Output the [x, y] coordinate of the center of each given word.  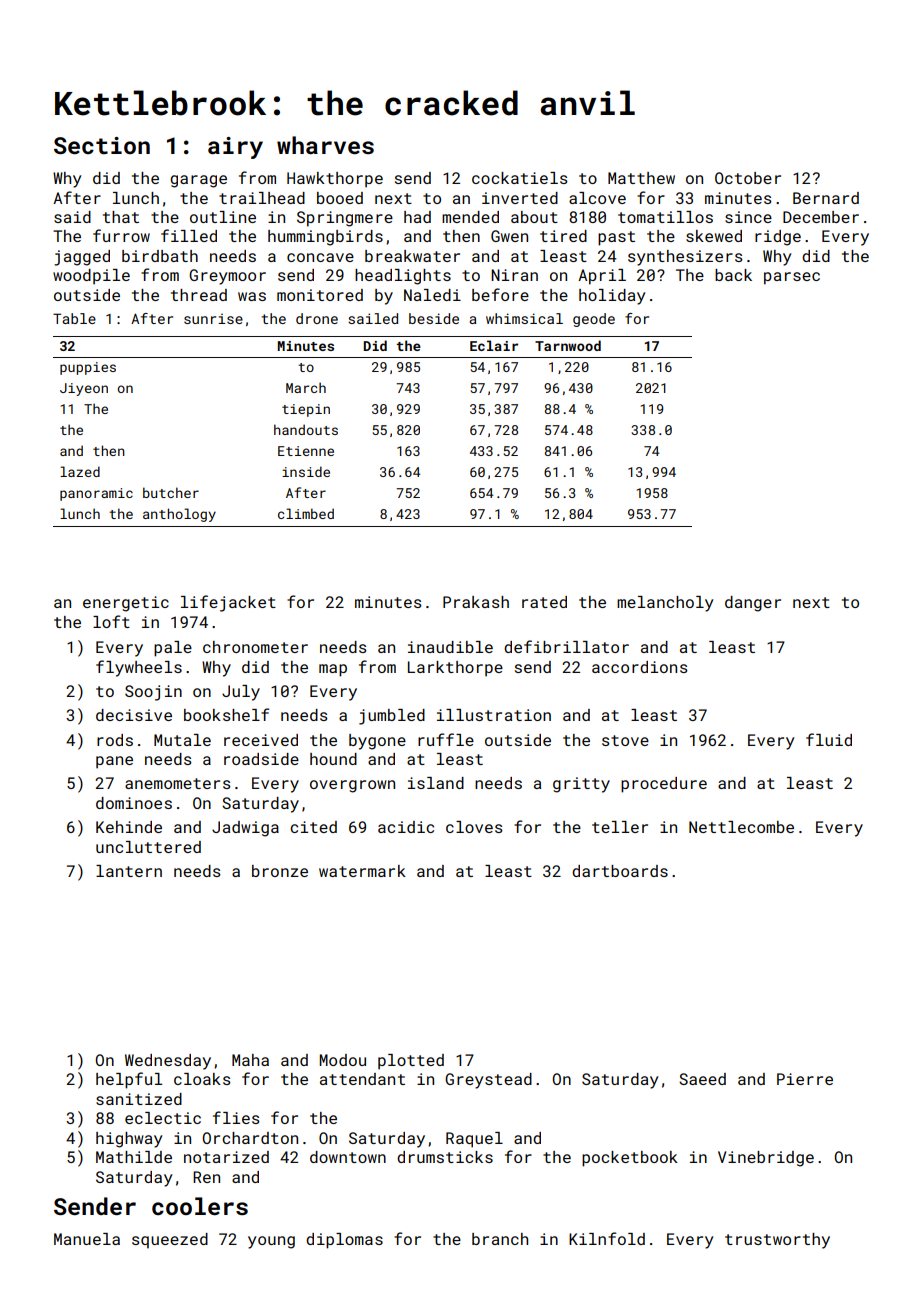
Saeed [702, 1079]
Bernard [826, 198]
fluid [829, 739]
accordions [640, 667]
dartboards [620, 871]
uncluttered [148, 847]
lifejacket [228, 603]
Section [102, 145]
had [417, 217]
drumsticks [445, 1157]
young [271, 1242]
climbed [306, 513]
